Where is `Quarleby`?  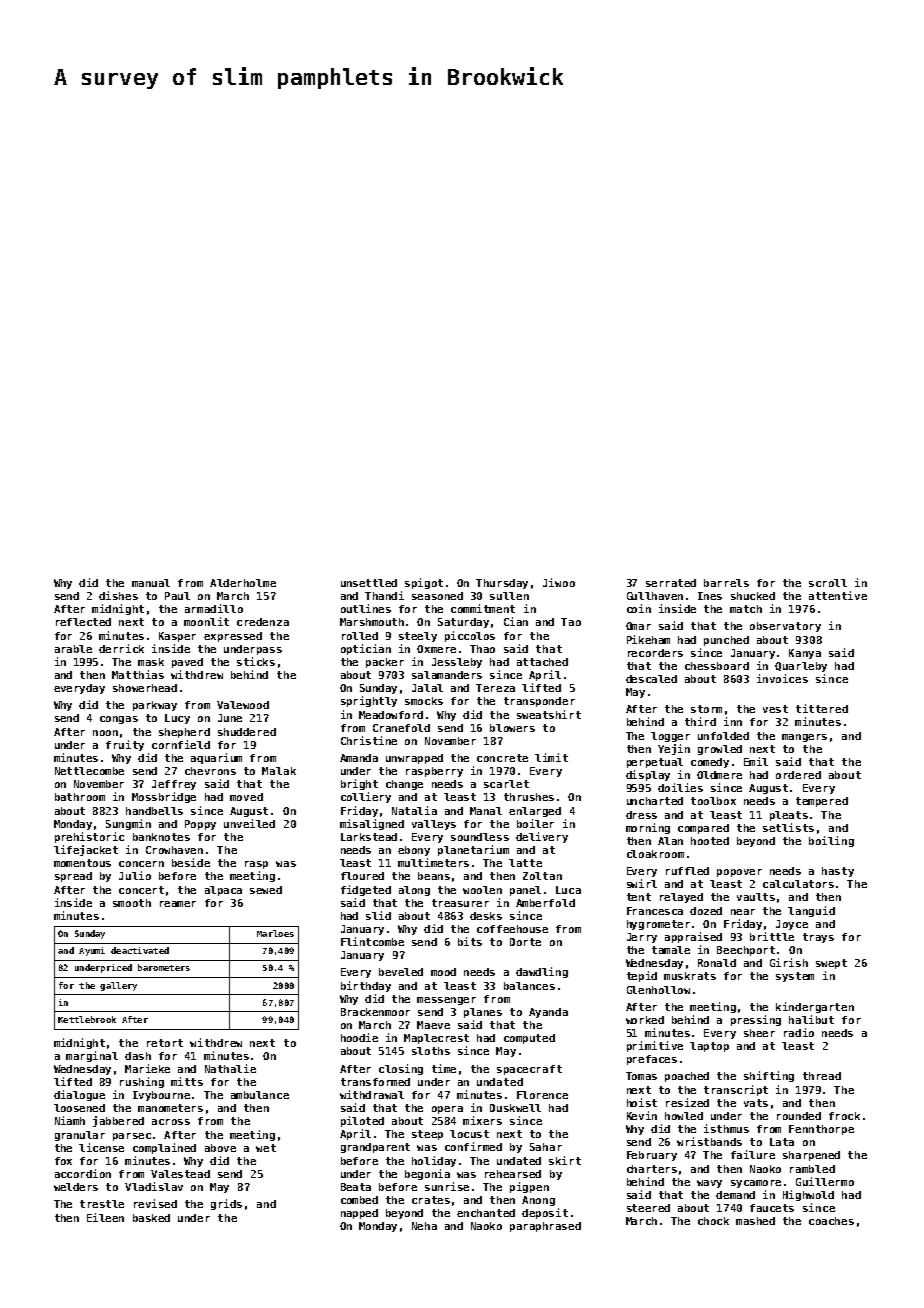 Quarleby is located at coordinates (801, 667).
